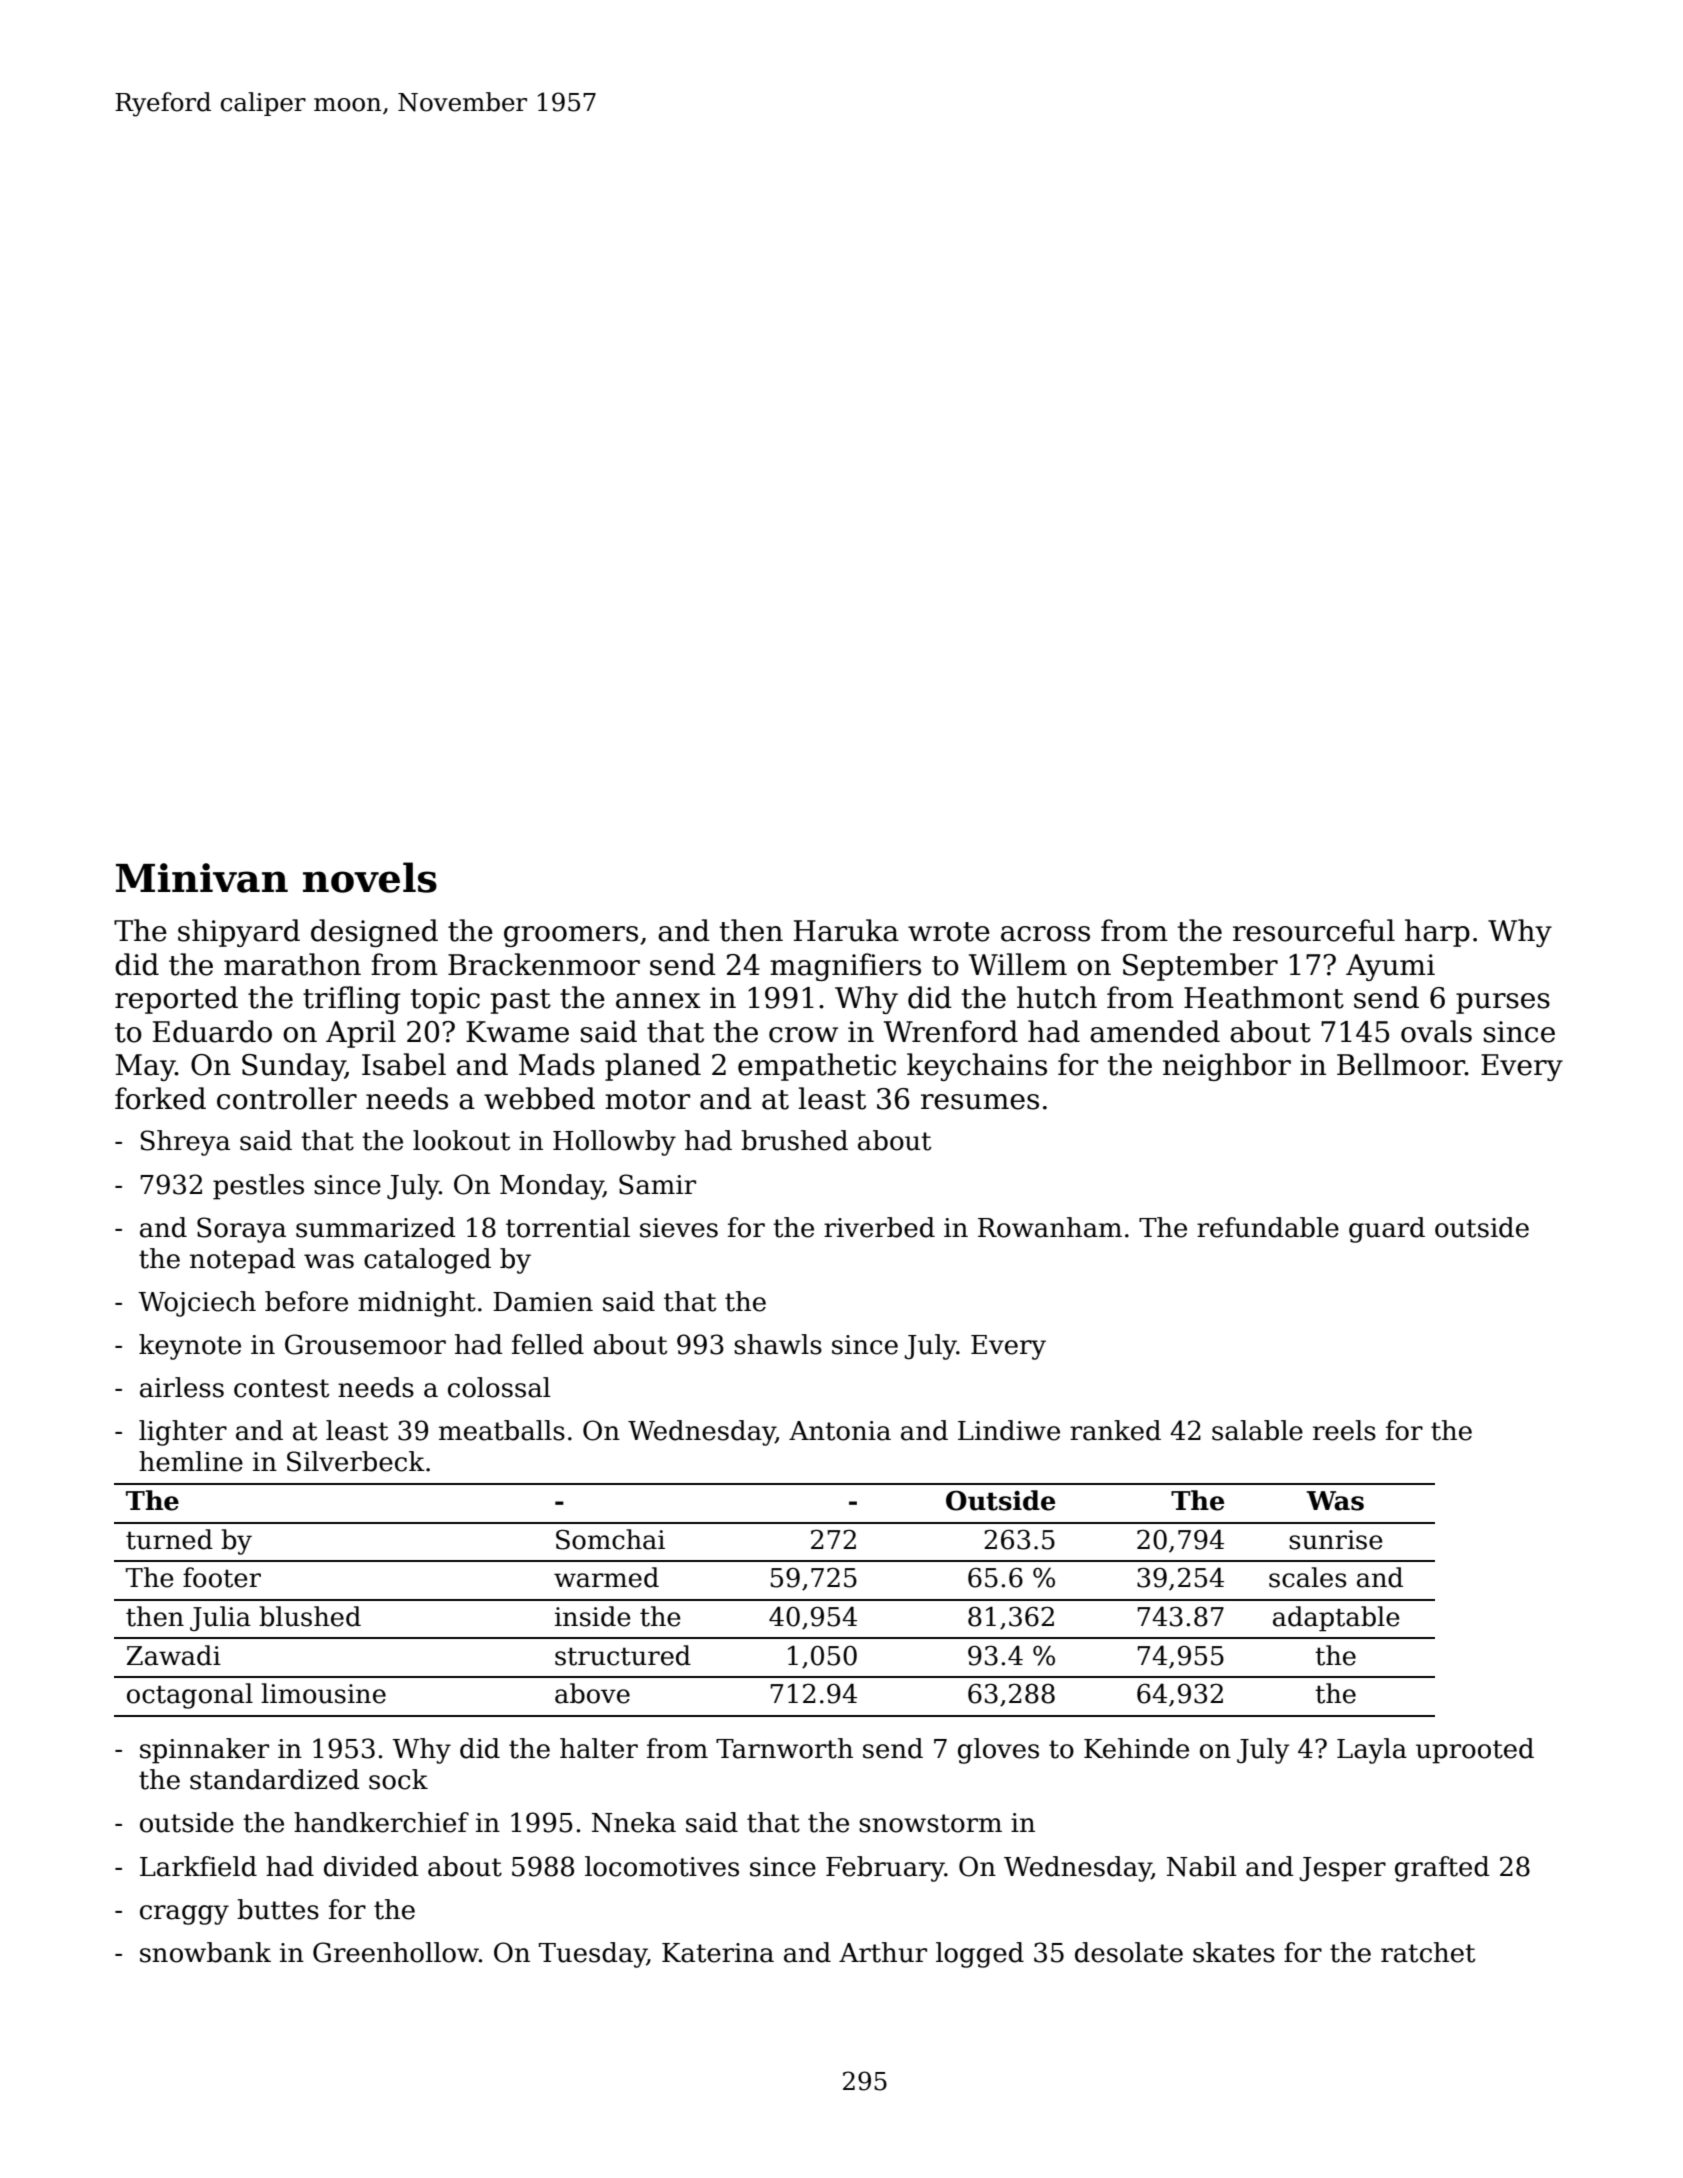  I want to click on sunrise, so click(1336, 1540).
